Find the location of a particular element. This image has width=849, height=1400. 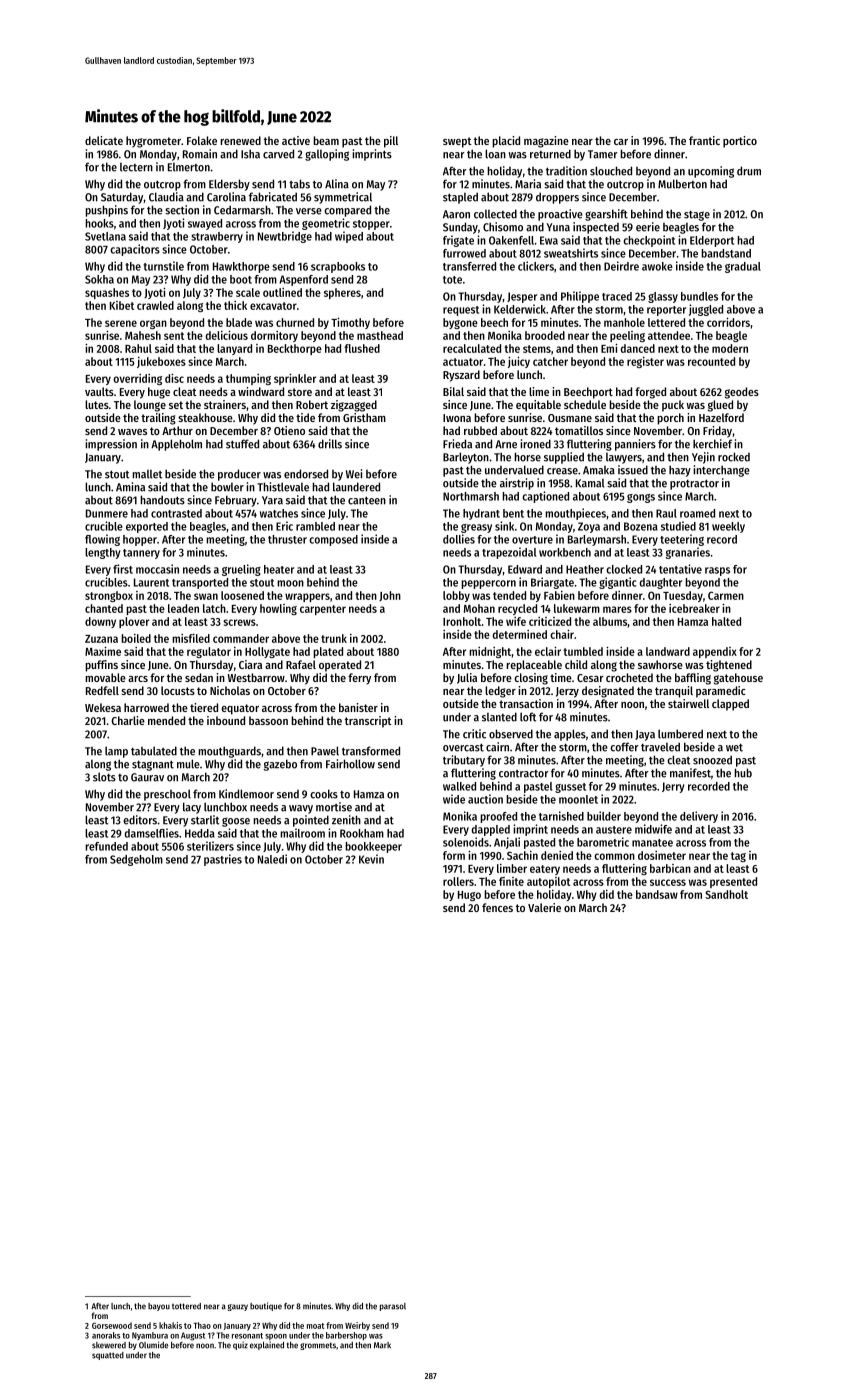

puffins is located at coordinates (101, 666).
